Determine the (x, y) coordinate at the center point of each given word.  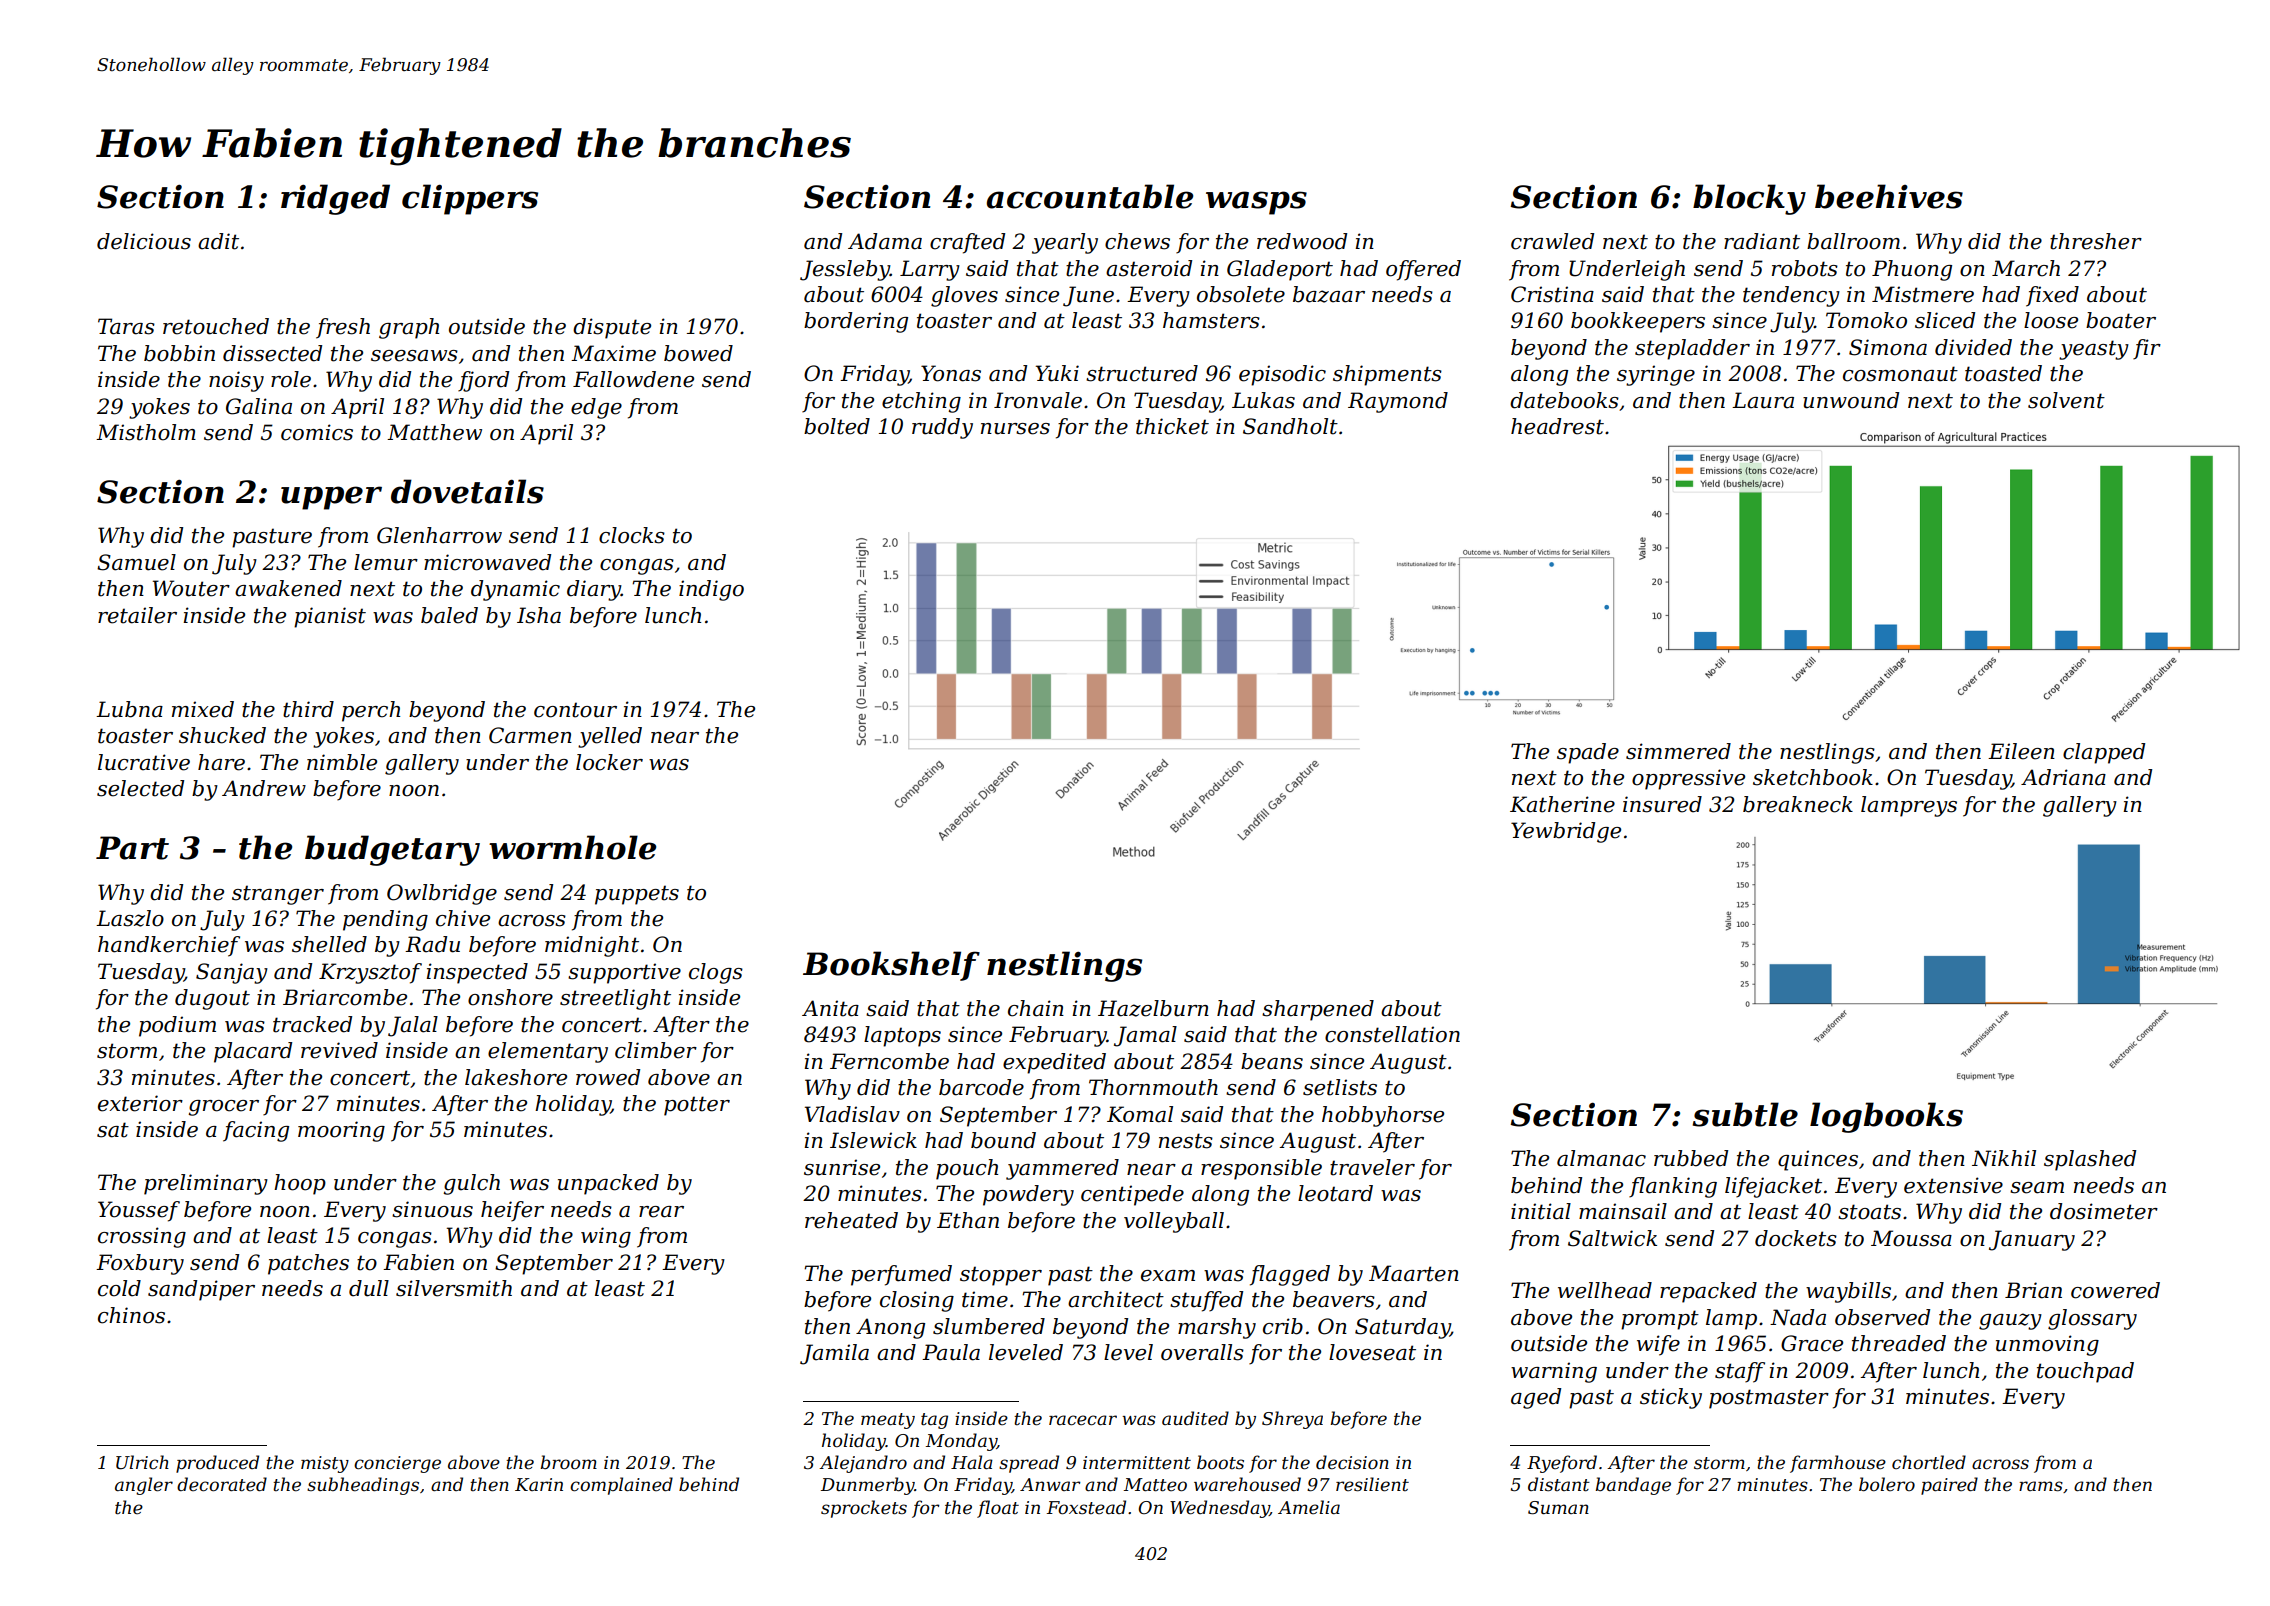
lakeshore (516, 1077)
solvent (2066, 400)
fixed (2052, 296)
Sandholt (1290, 426)
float (998, 1509)
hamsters (1211, 320)
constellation (1392, 1034)
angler (144, 1486)
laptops (902, 1036)
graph (409, 328)
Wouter (191, 588)
